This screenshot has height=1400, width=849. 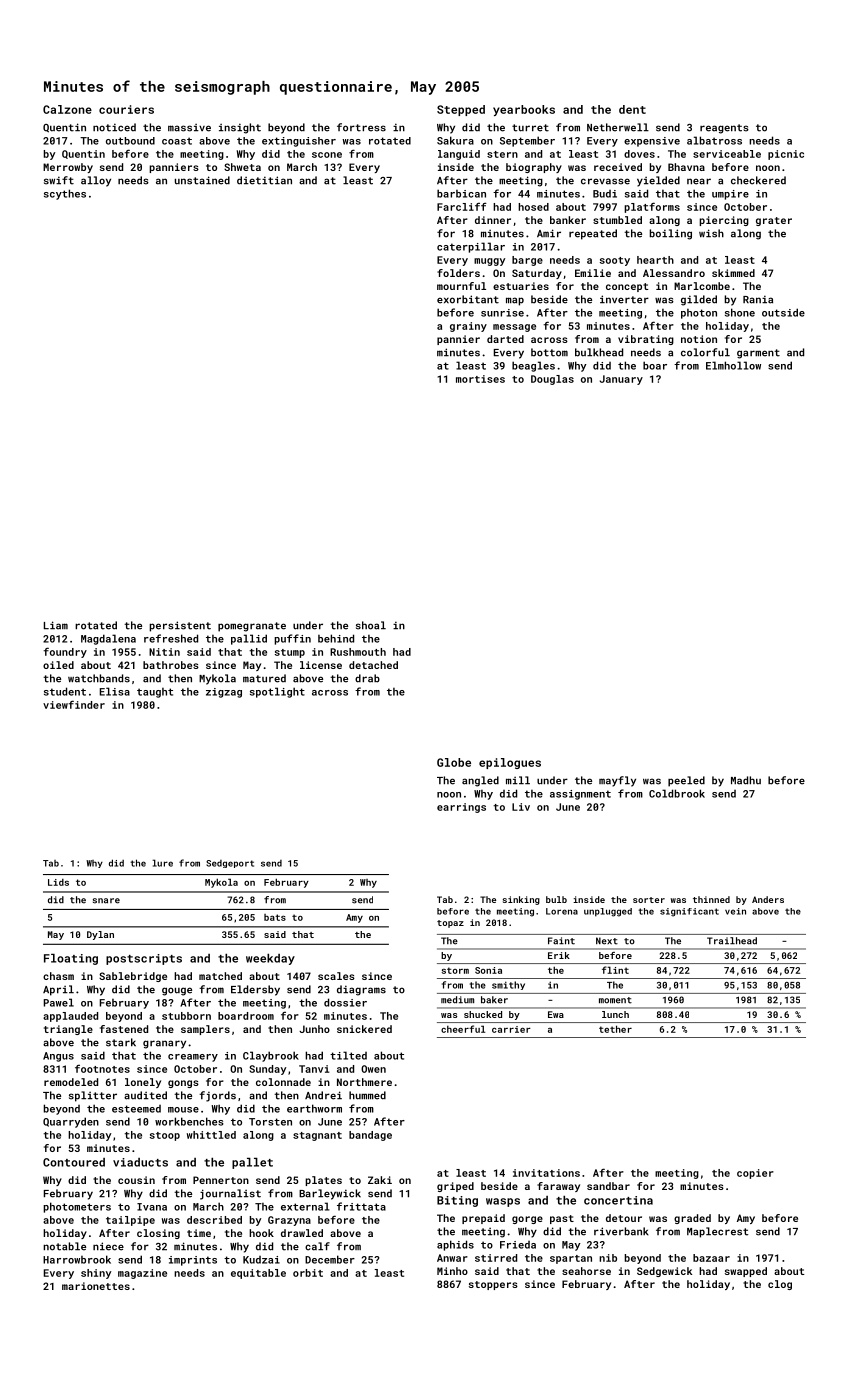 What do you see at coordinates (65, 194) in the screenshot?
I see `scythes` at bounding box center [65, 194].
